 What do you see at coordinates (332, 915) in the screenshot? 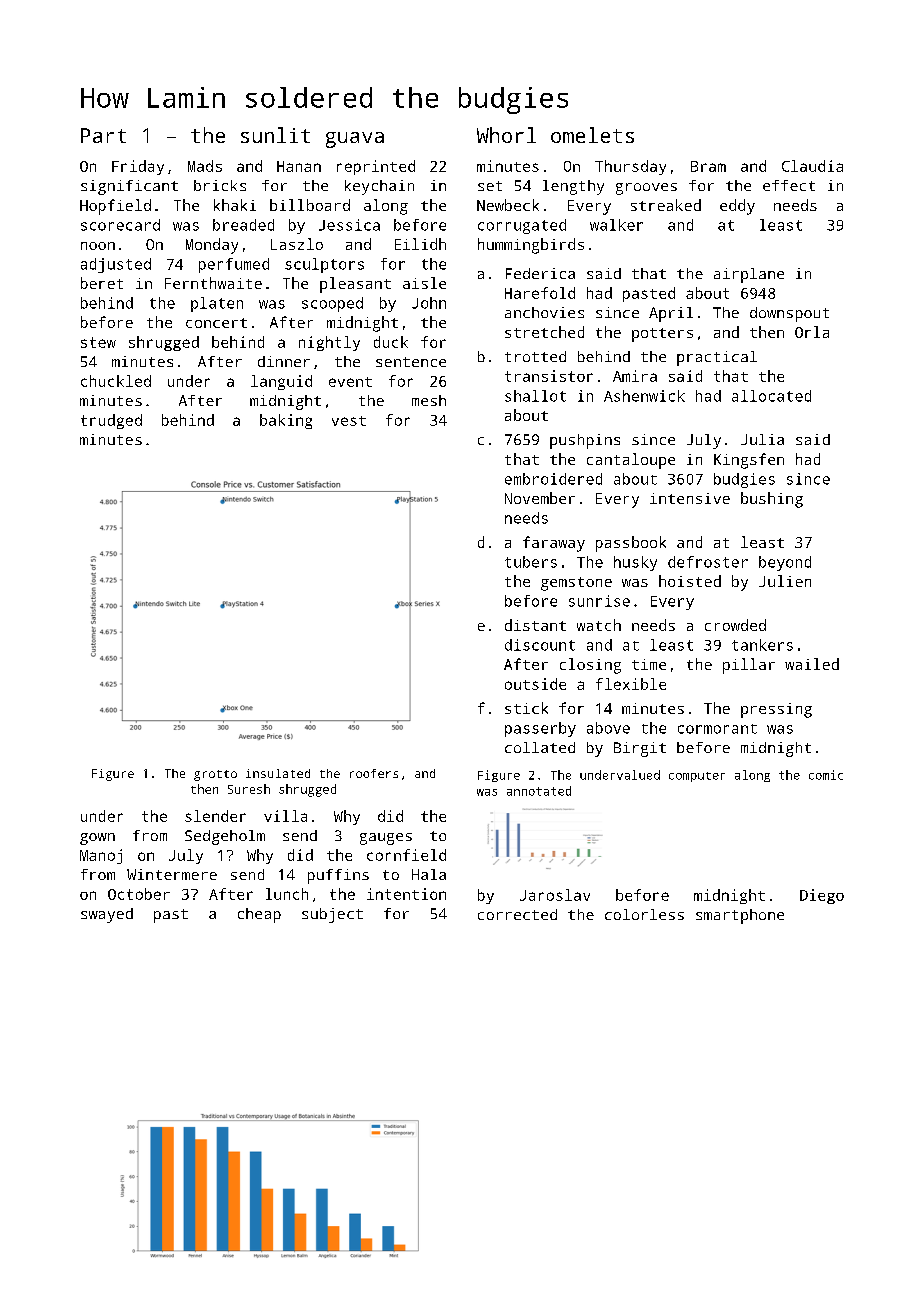
I see `subject` at bounding box center [332, 915].
